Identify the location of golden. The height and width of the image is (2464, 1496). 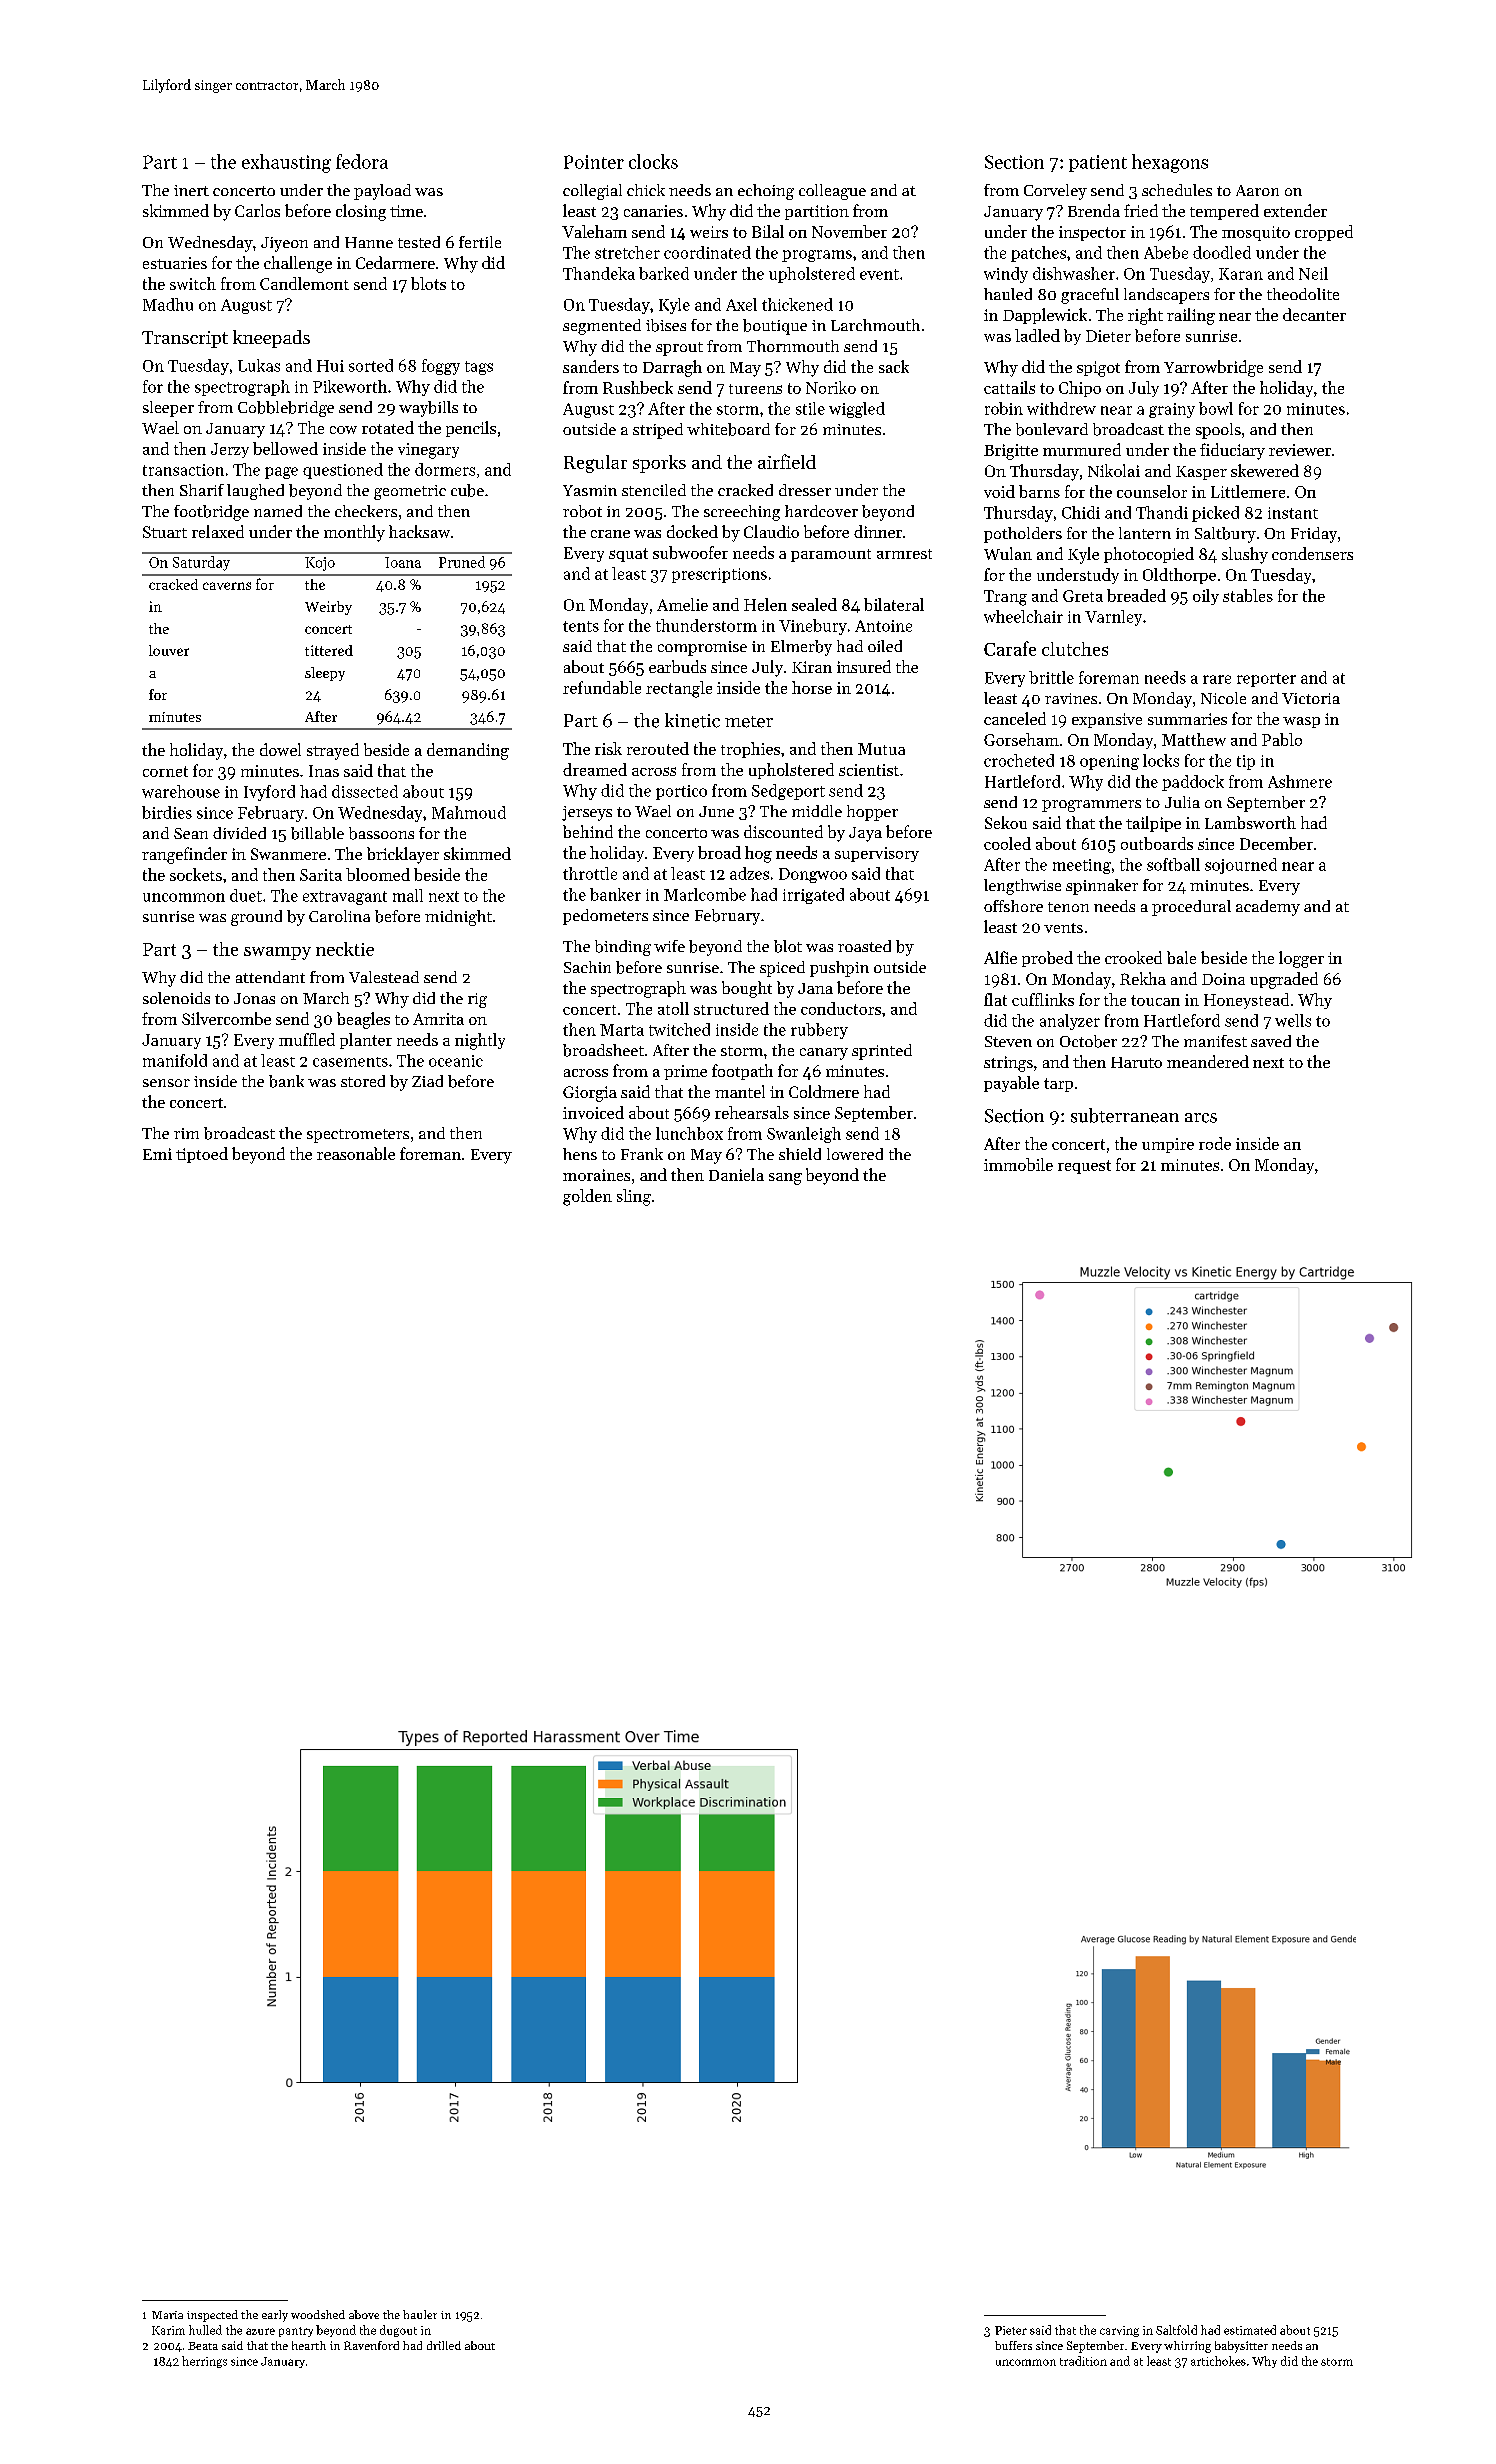
(587, 1197).
